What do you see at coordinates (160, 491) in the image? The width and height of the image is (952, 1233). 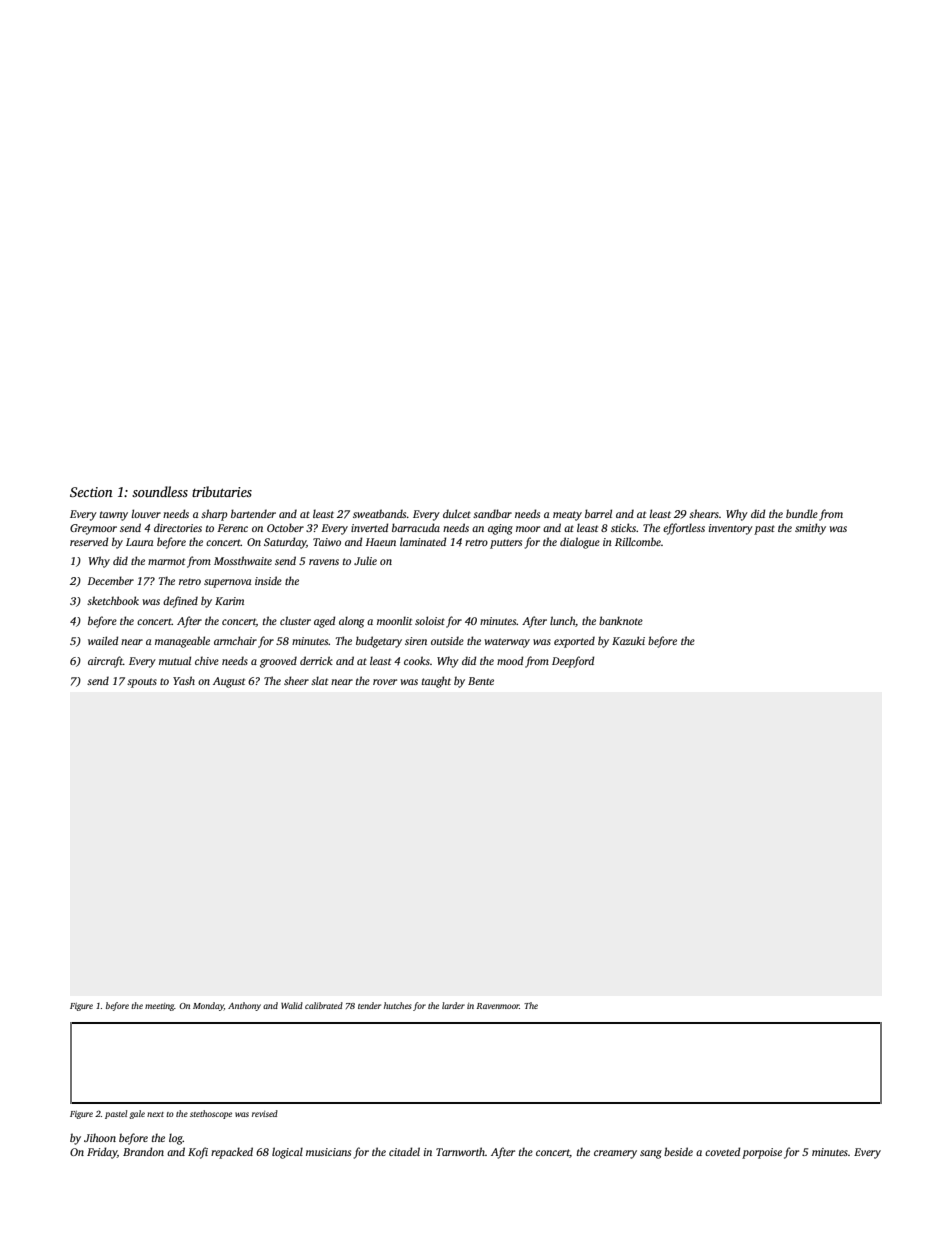 I see `soundless` at bounding box center [160, 491].
